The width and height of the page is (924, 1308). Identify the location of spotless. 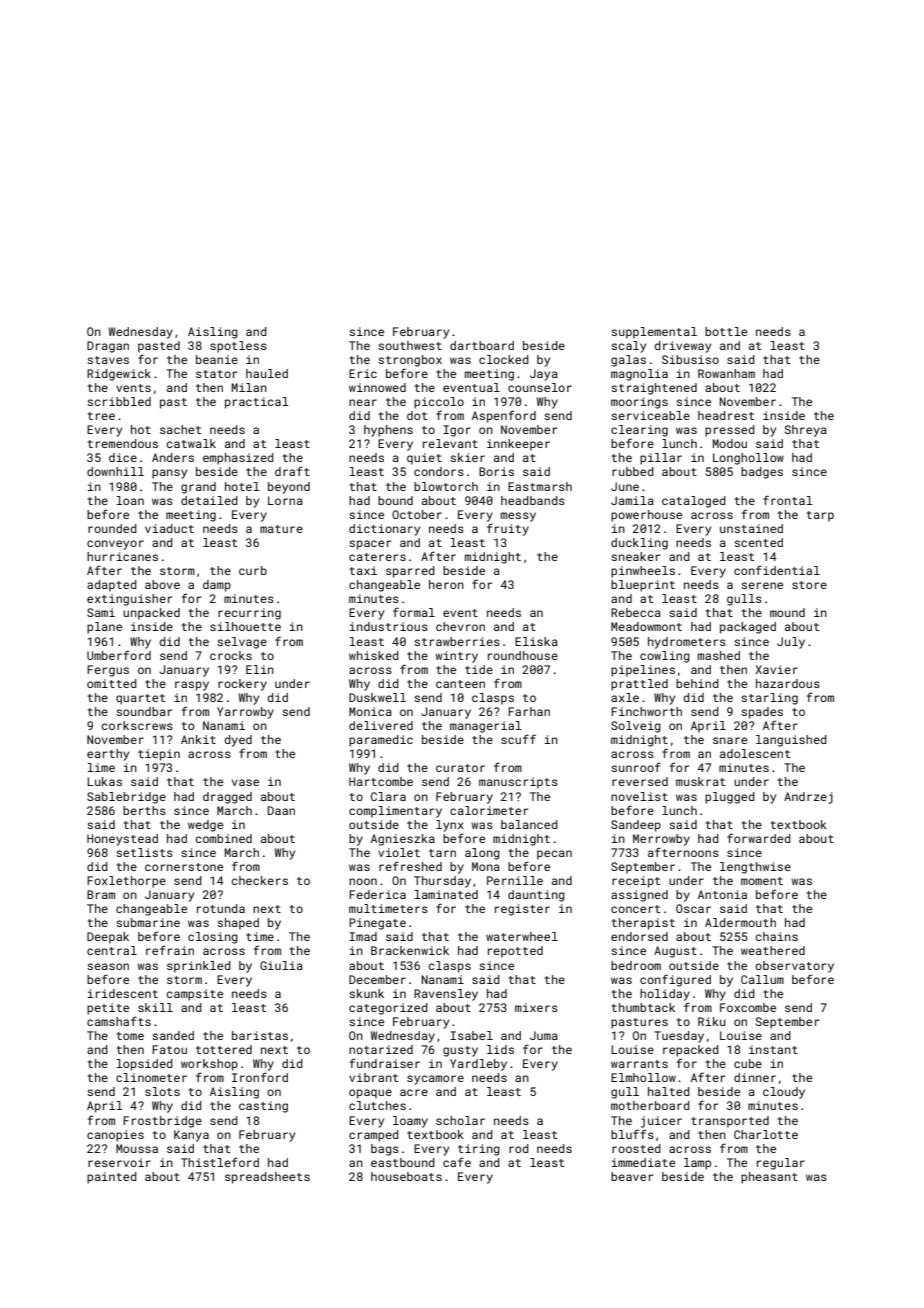
(238, 347).
